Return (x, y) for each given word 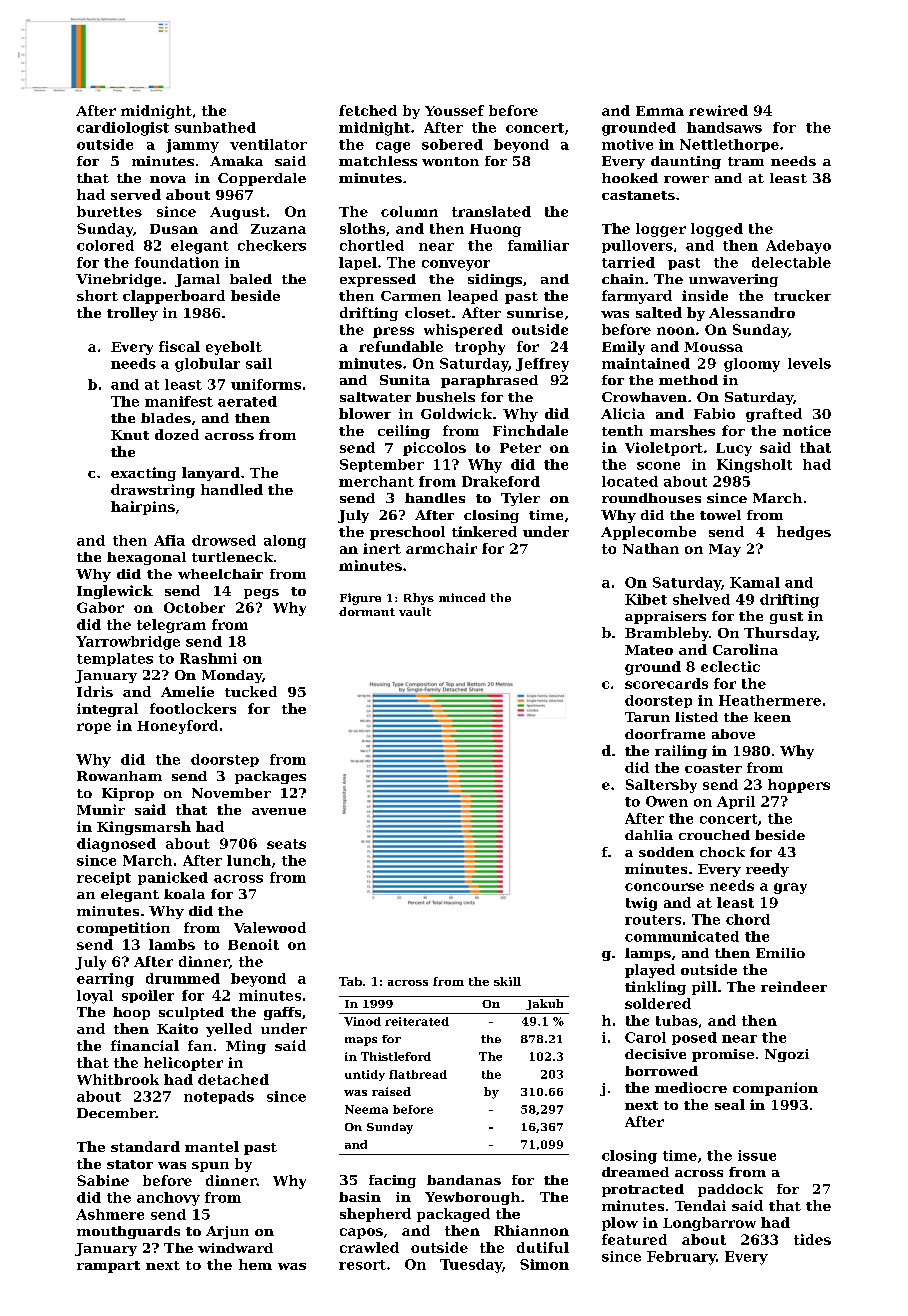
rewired (718, 110)
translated (491, 211)
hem (255, 1264)
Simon (544, 1264)
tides (812, 1239)
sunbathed (215, 127)
